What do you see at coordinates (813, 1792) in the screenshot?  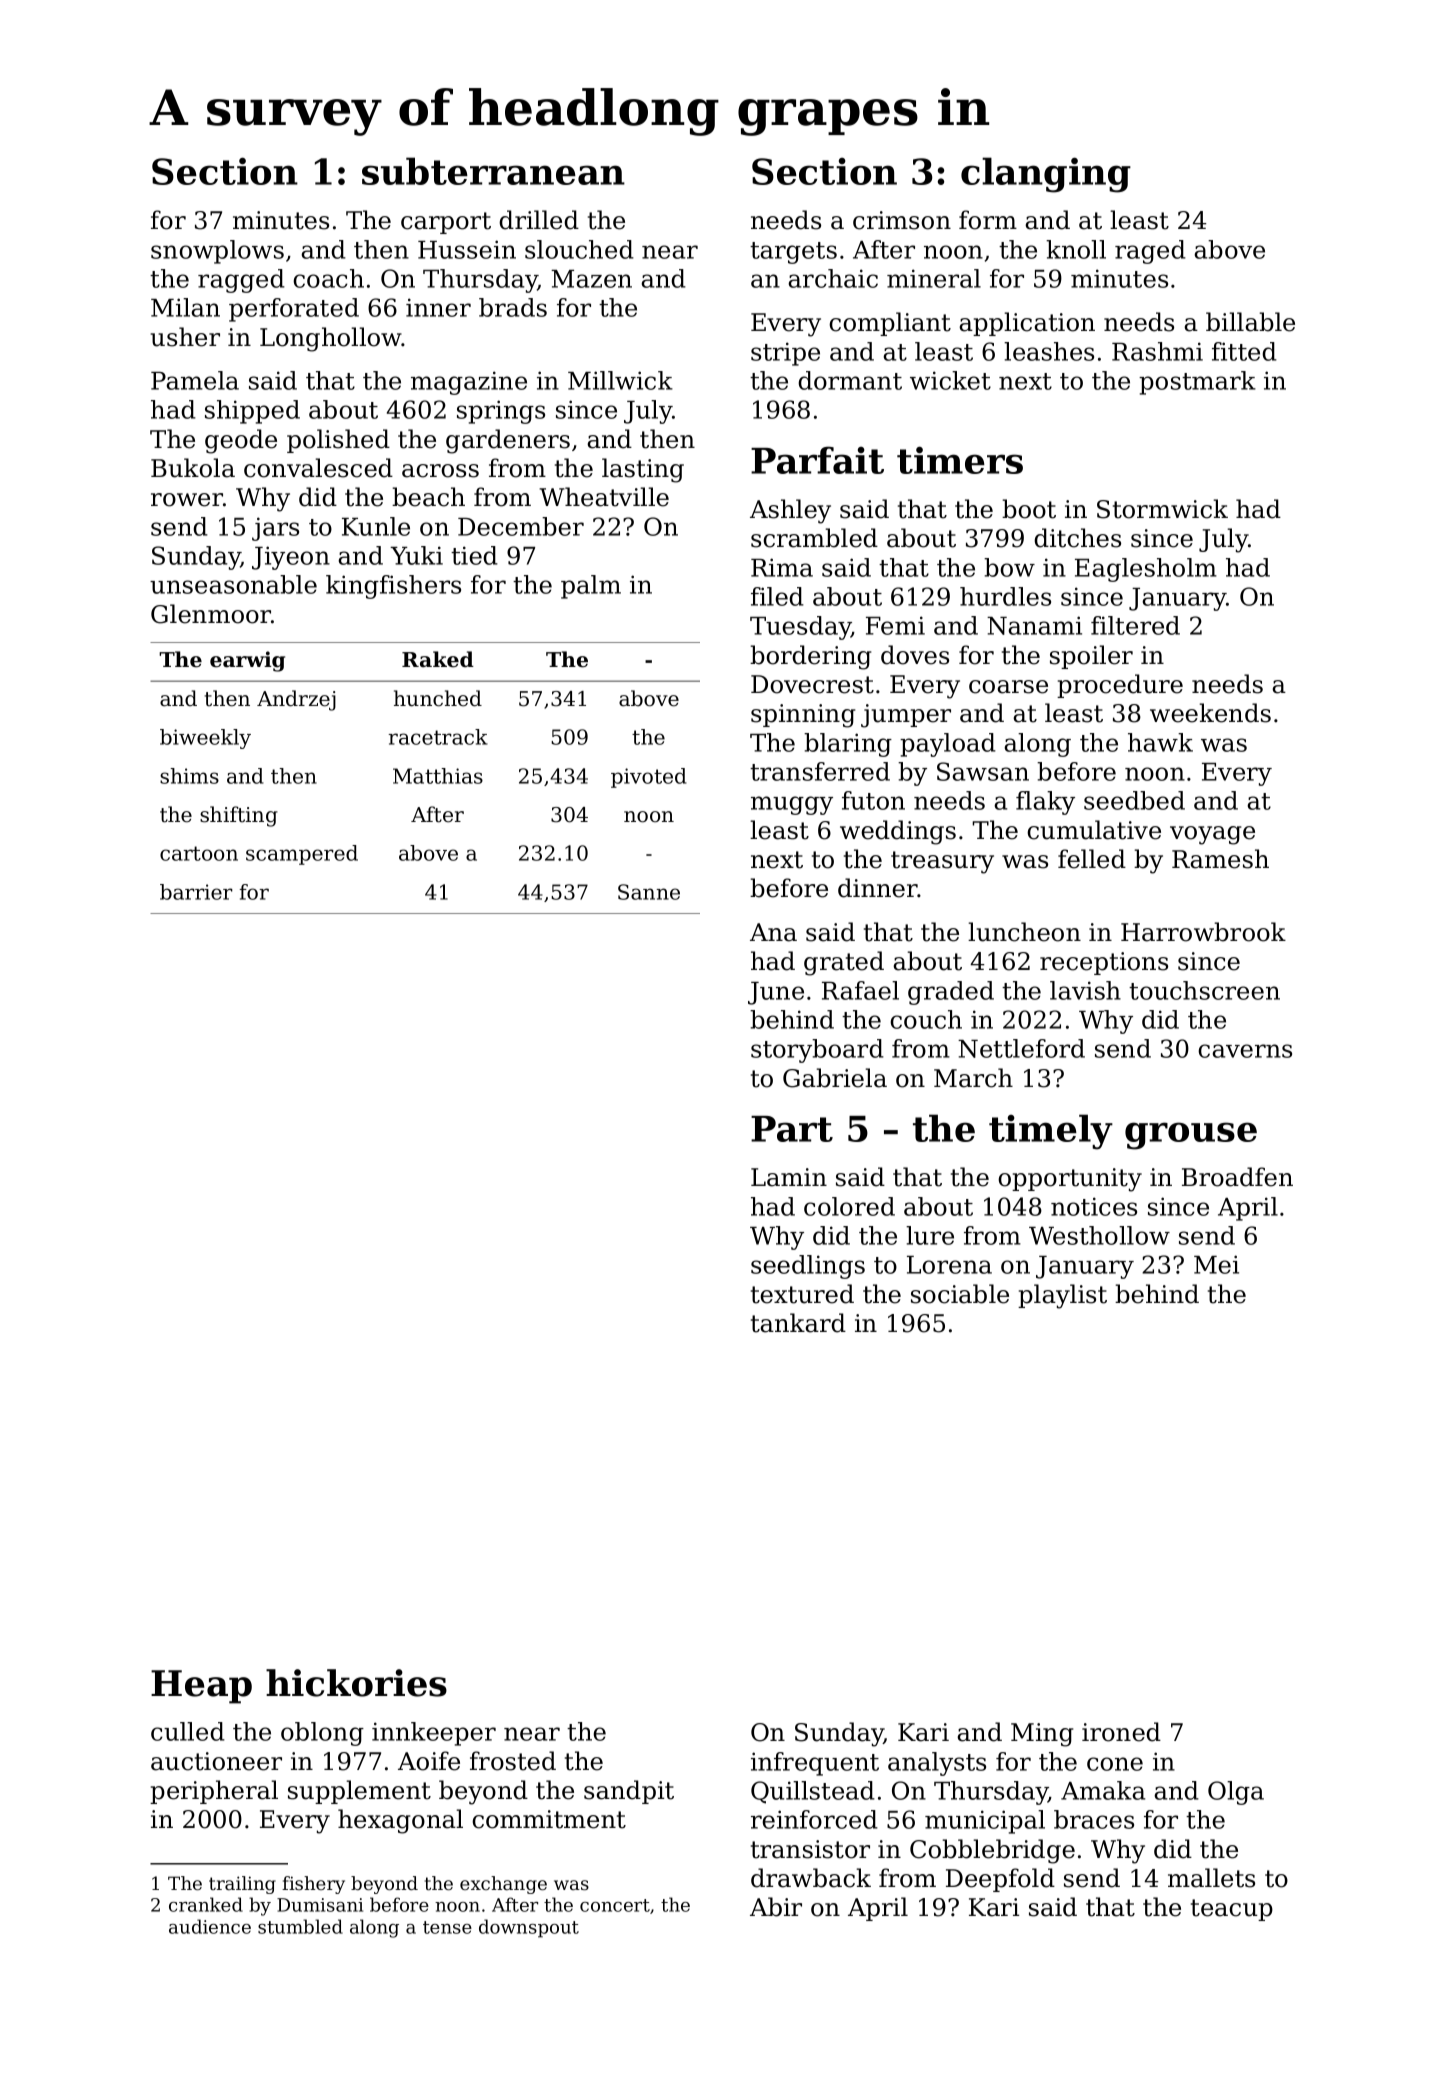 I see `Quillstead` at bounding box center [813, 1792].
